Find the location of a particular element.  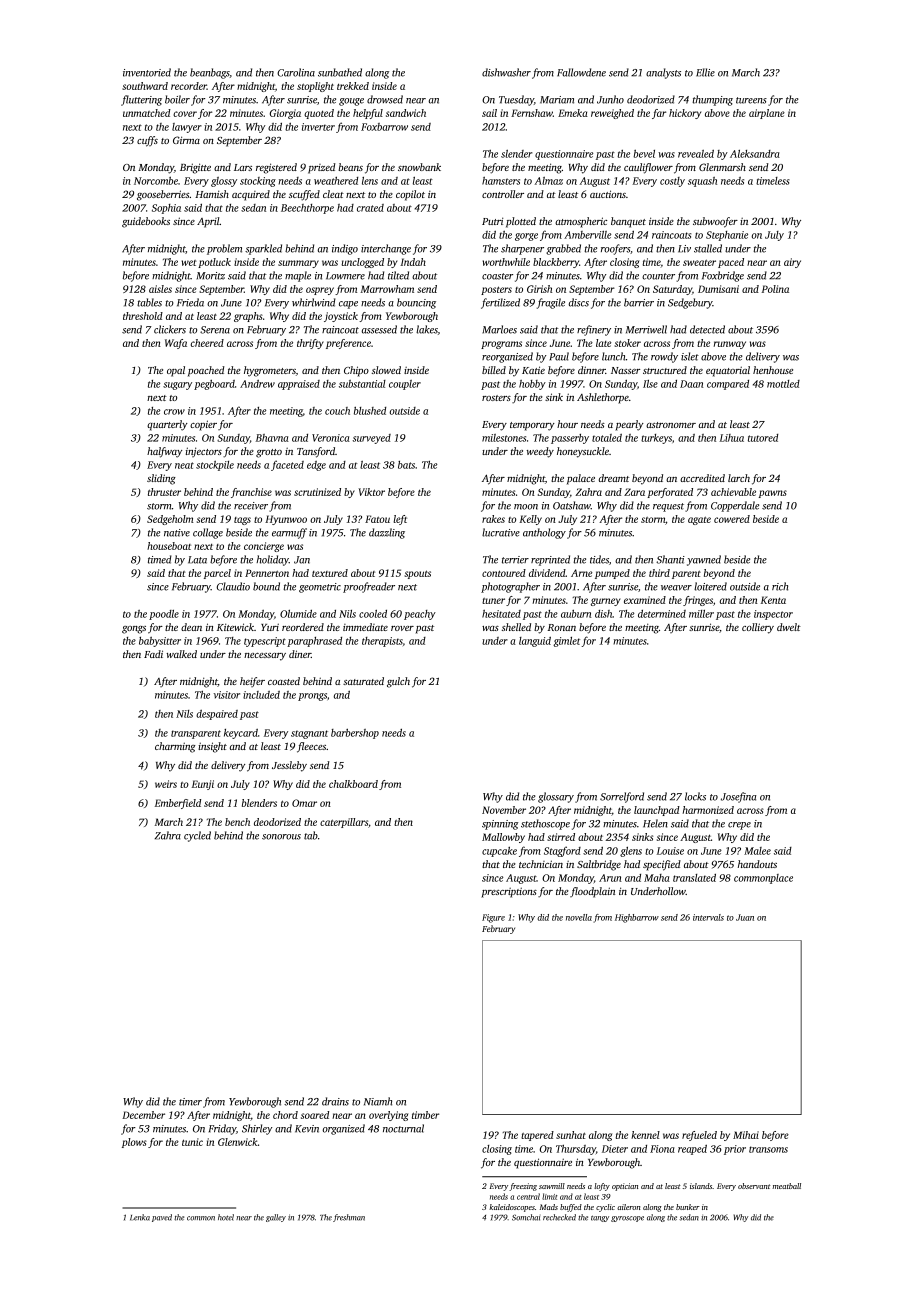

Giorgia is located at coordinates (285, 114).
